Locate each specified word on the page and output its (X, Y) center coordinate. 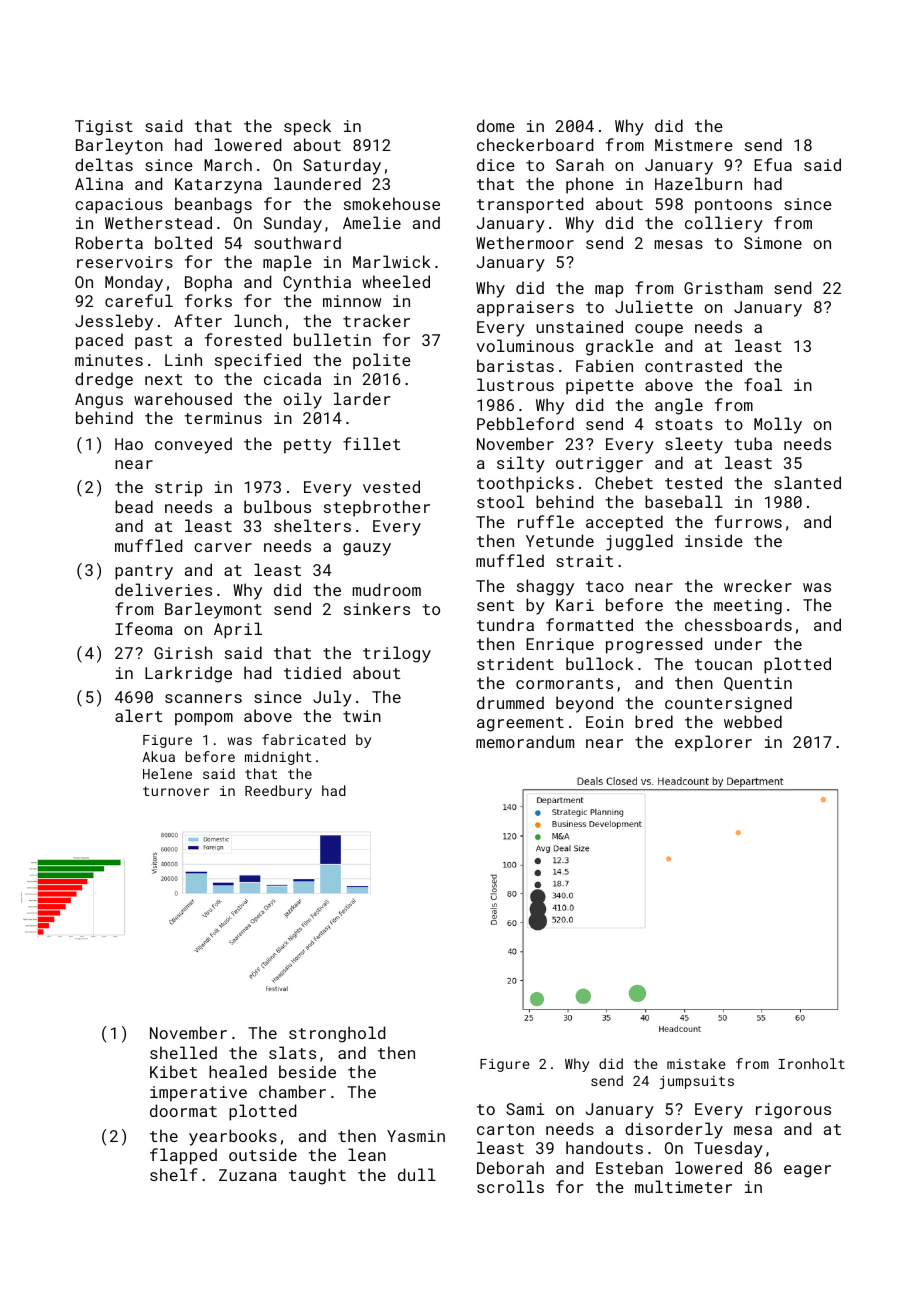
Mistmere (694, 145)
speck (307, 127)
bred (654, 721)
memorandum (525, 741)
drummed (510, 702)
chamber (292, 1091)
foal (763, 384)
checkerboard (535, 144)
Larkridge (188, 674)
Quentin (758, 684)
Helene (167, 773)
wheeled (396, 281)
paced (99, 341)
